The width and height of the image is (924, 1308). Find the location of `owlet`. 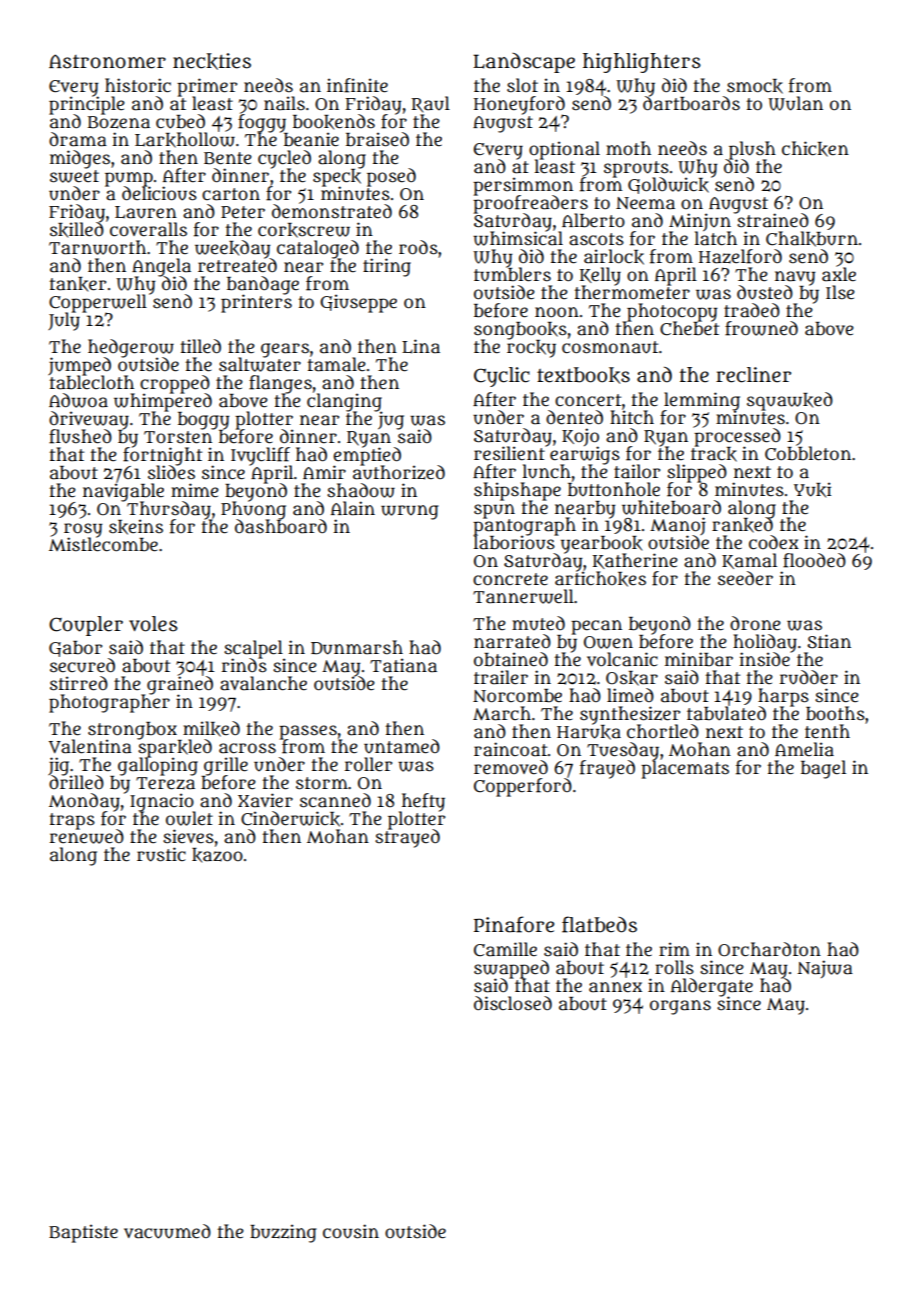

owlet is located at coordinates (189, 818).
